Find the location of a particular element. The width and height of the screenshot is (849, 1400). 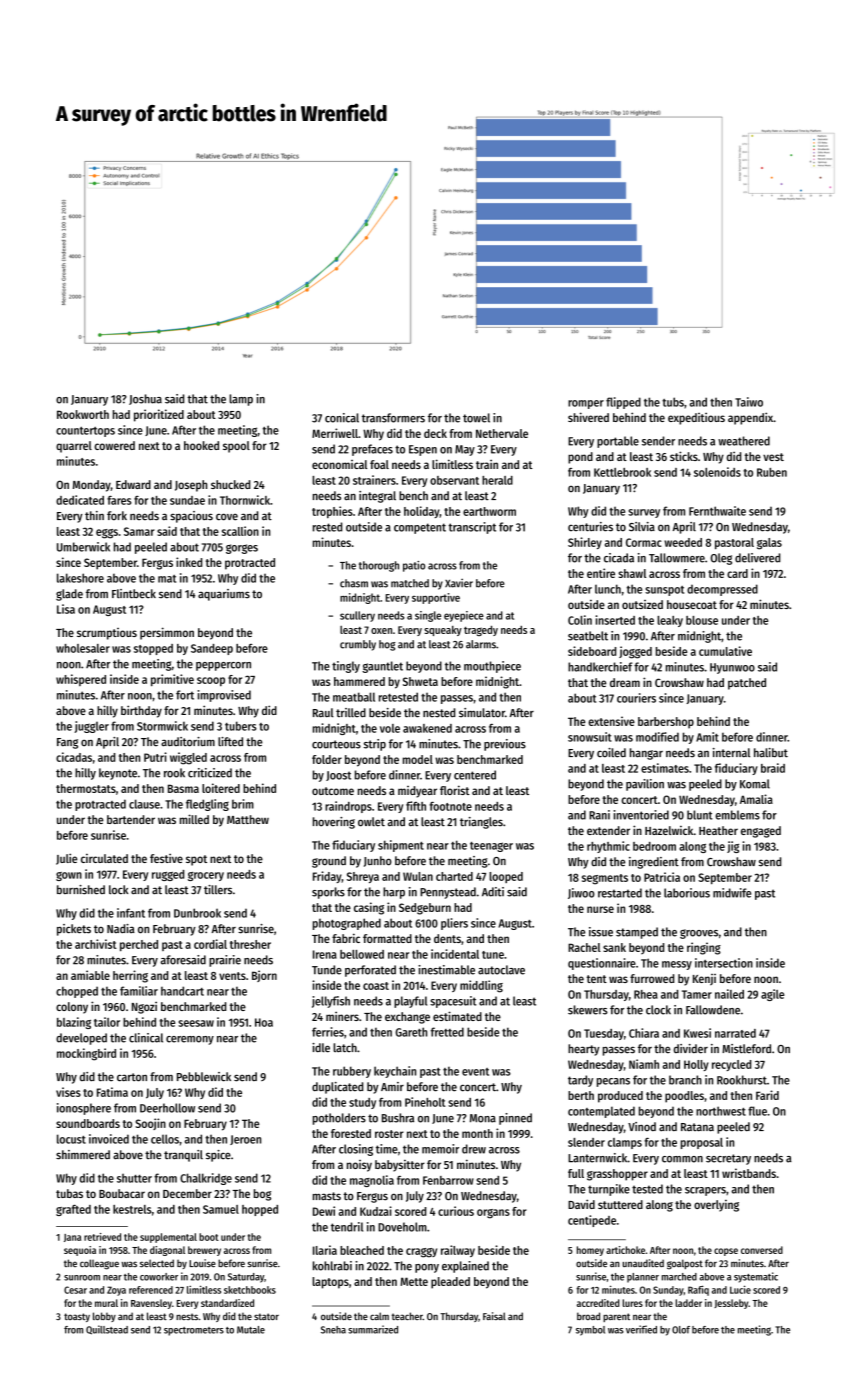

housecoat is located at coordinates (692, 604).
